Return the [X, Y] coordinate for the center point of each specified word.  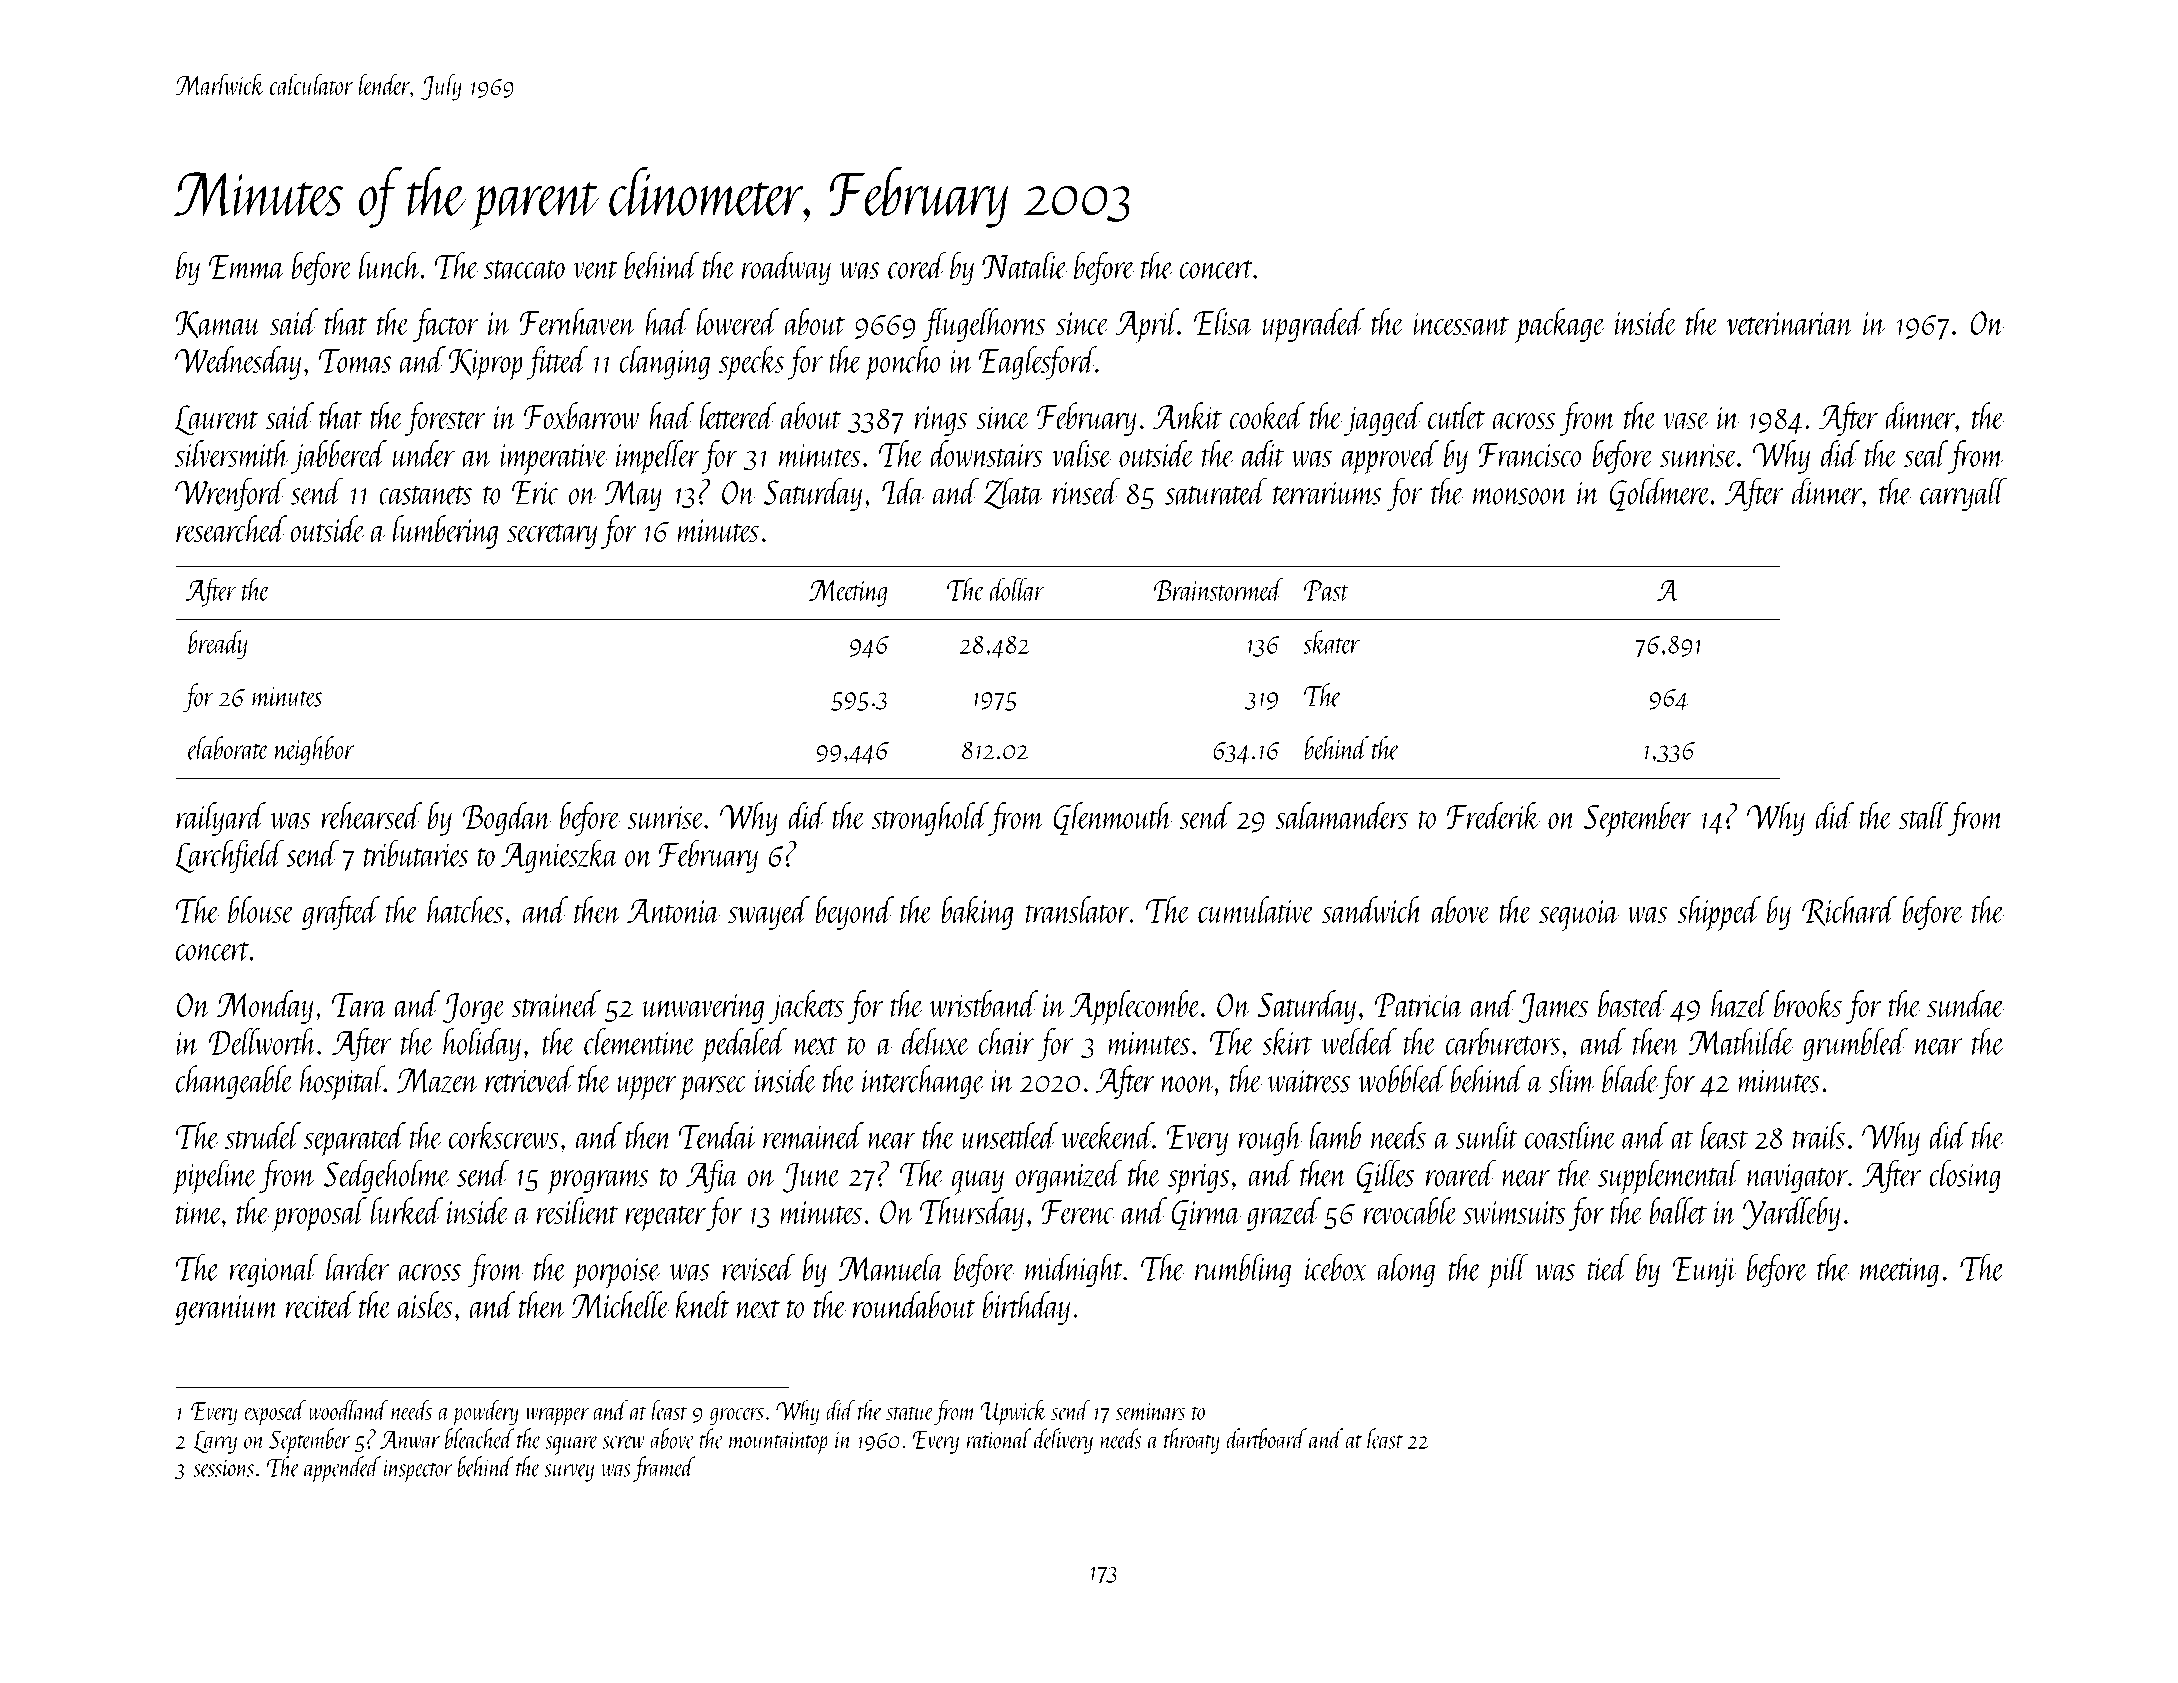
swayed [769, 913]
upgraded [1314, 325]
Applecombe [1135, 1007]
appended [342, 1469]
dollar [1017, 589]
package [1560, 325]
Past [1326, 590]
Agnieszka [560, 856]
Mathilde [1741, 1041]
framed [664, 1469]
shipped [1719, 913]
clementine [639, 1041]
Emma [247, 267]
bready [218, 645]
